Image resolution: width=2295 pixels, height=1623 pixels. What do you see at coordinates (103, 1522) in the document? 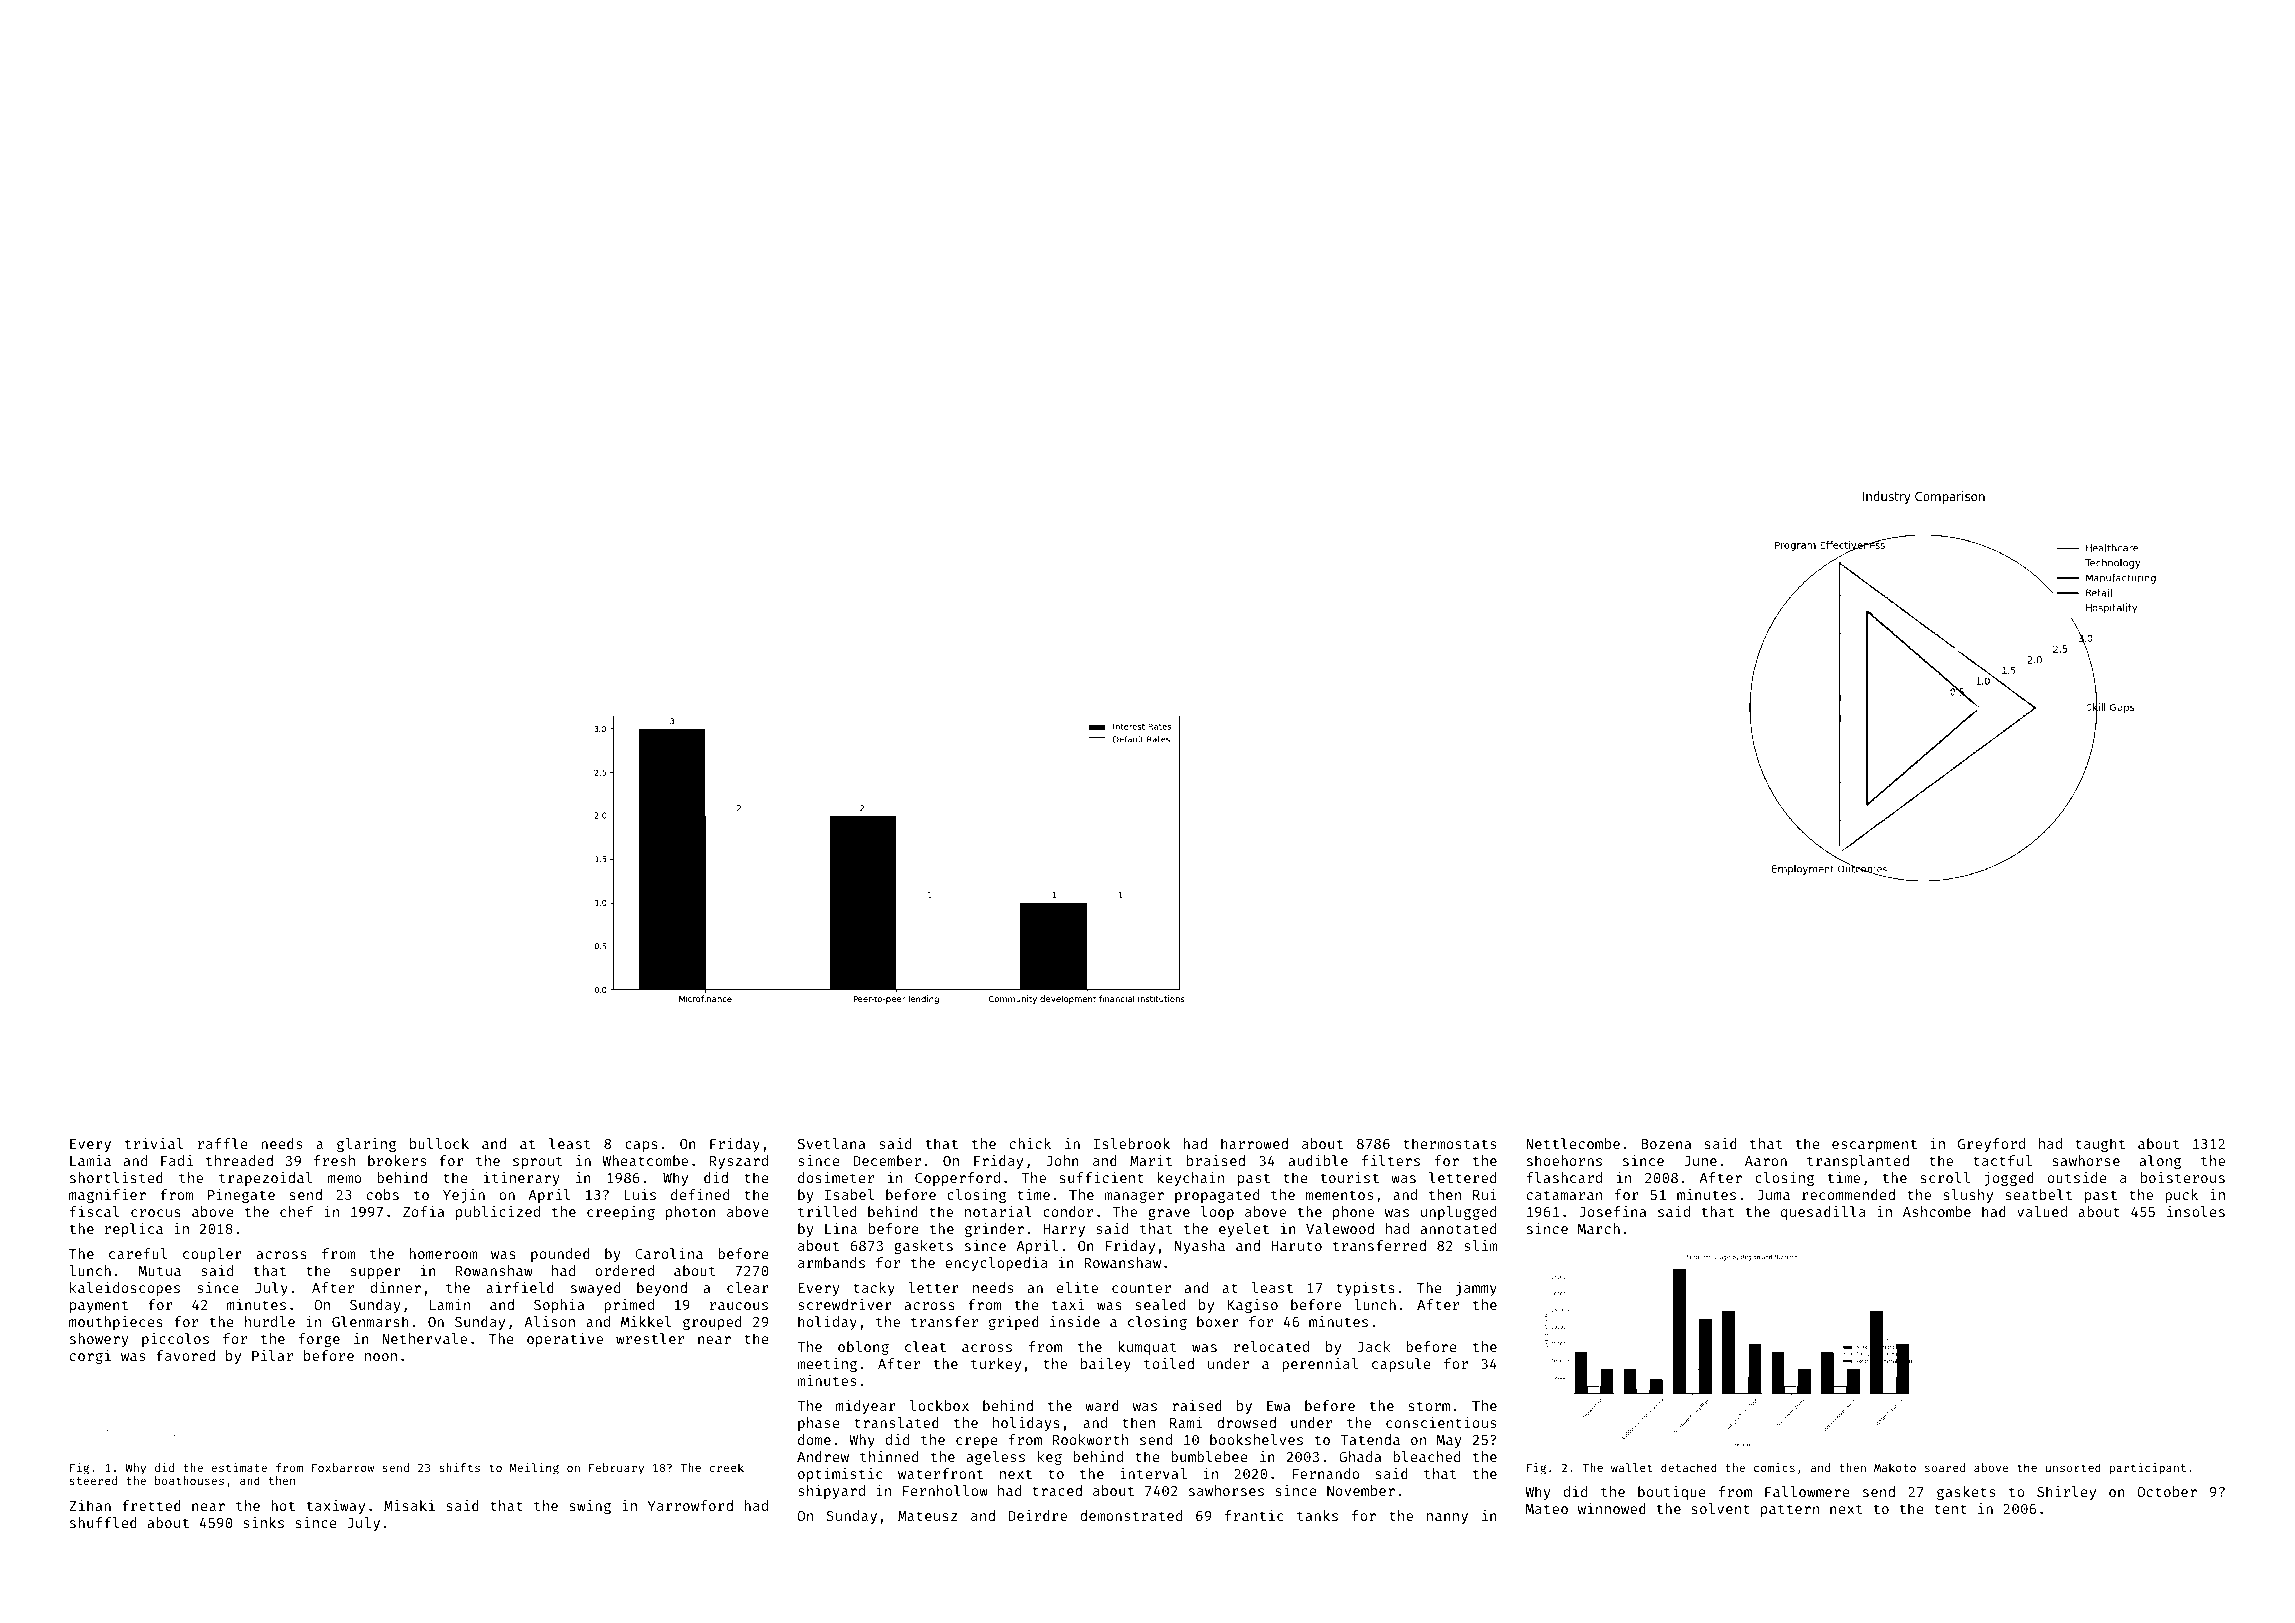
I see `shuffled` at bounding box center [103, 1522].
